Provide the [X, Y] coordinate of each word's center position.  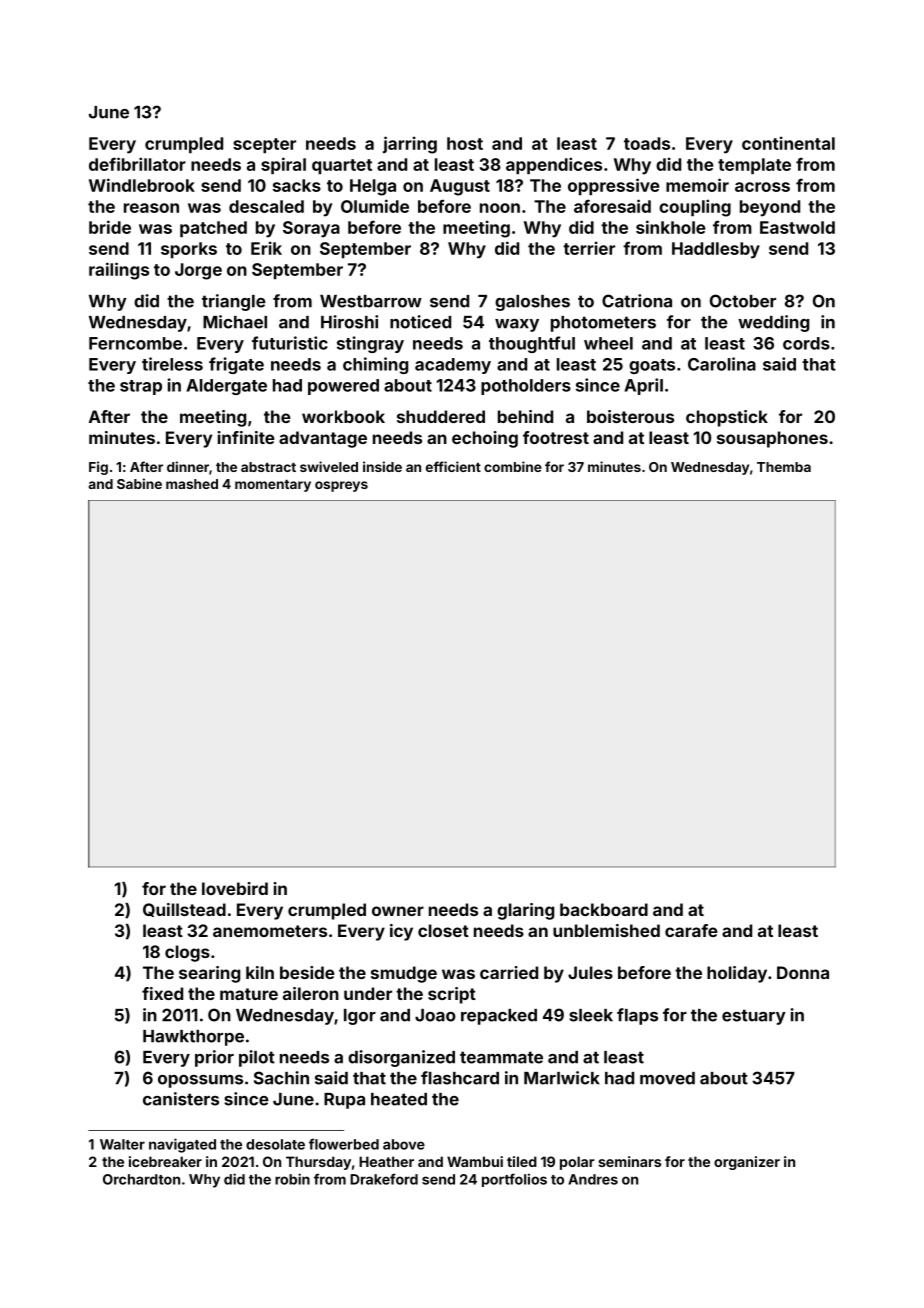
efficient [453, 466]
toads [647, 143]
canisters [181, 1099]
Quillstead [184, 910]
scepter [264, 145]
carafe [691, 930]
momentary [273, 486]
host [465, 143]
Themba [784, 467]
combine [513, 466]
